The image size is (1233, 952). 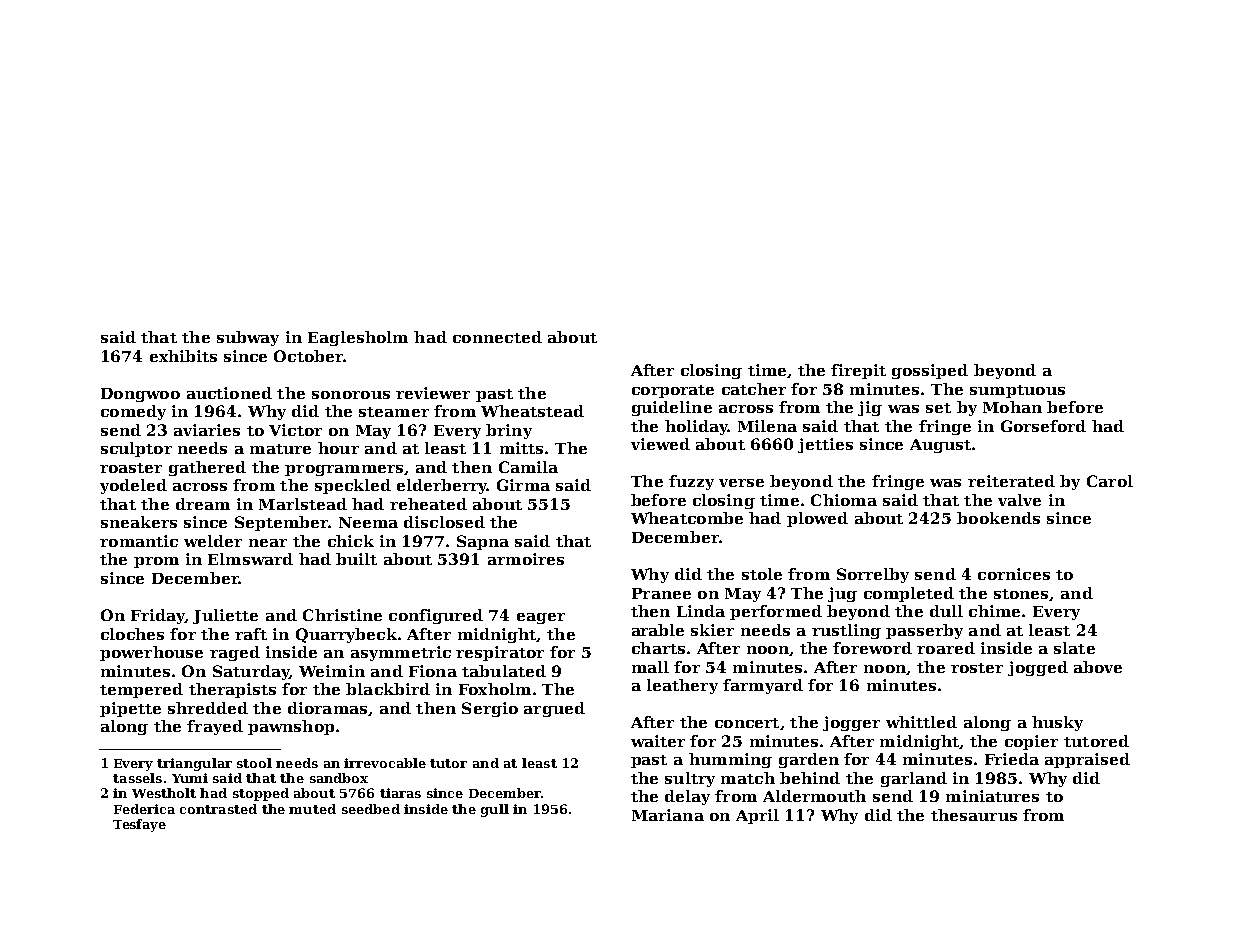 I want to click on aviaries, so click(x=207, y=430).
